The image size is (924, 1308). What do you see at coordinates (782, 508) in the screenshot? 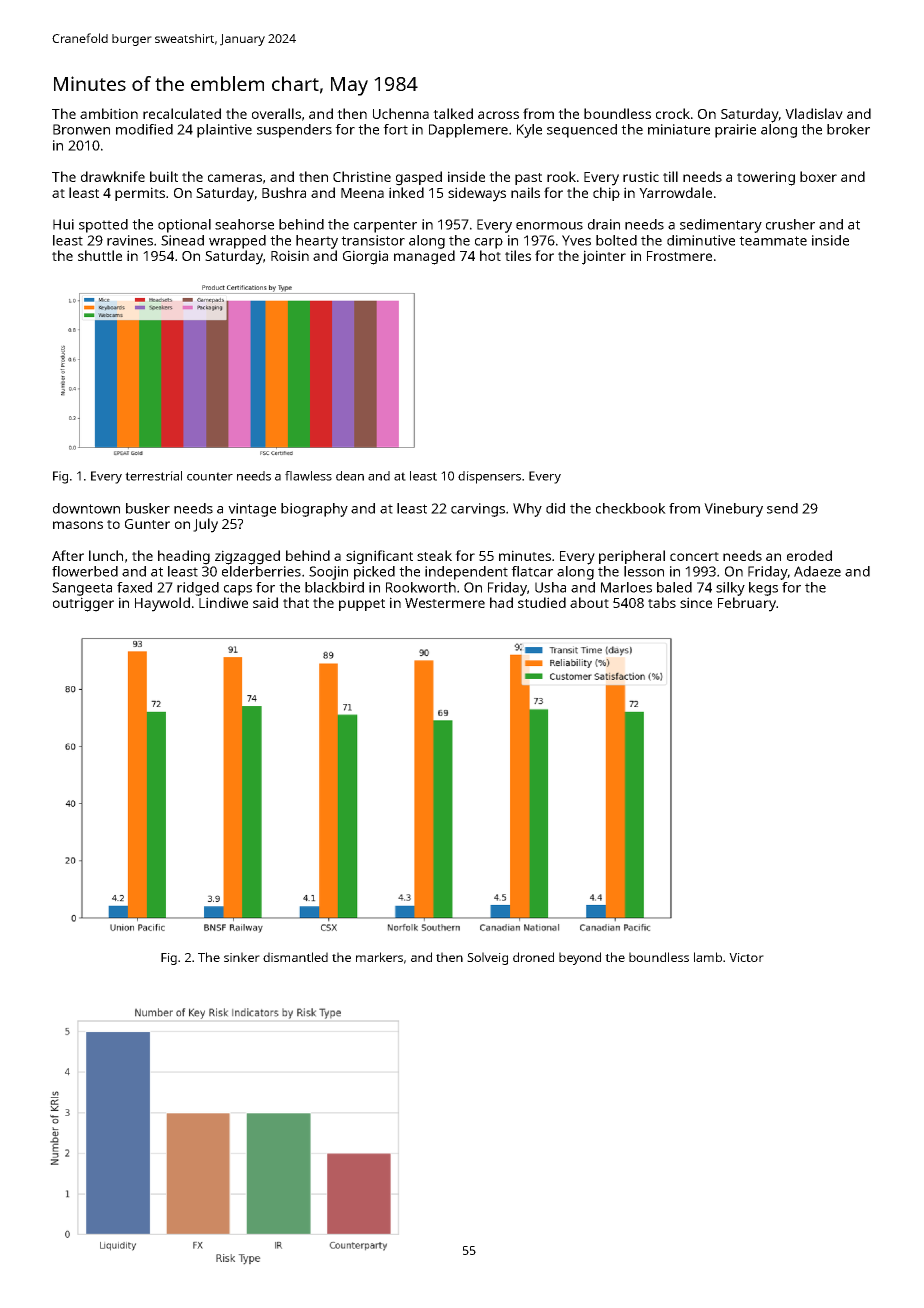
I see `send` at bounding box center [782, 508].
